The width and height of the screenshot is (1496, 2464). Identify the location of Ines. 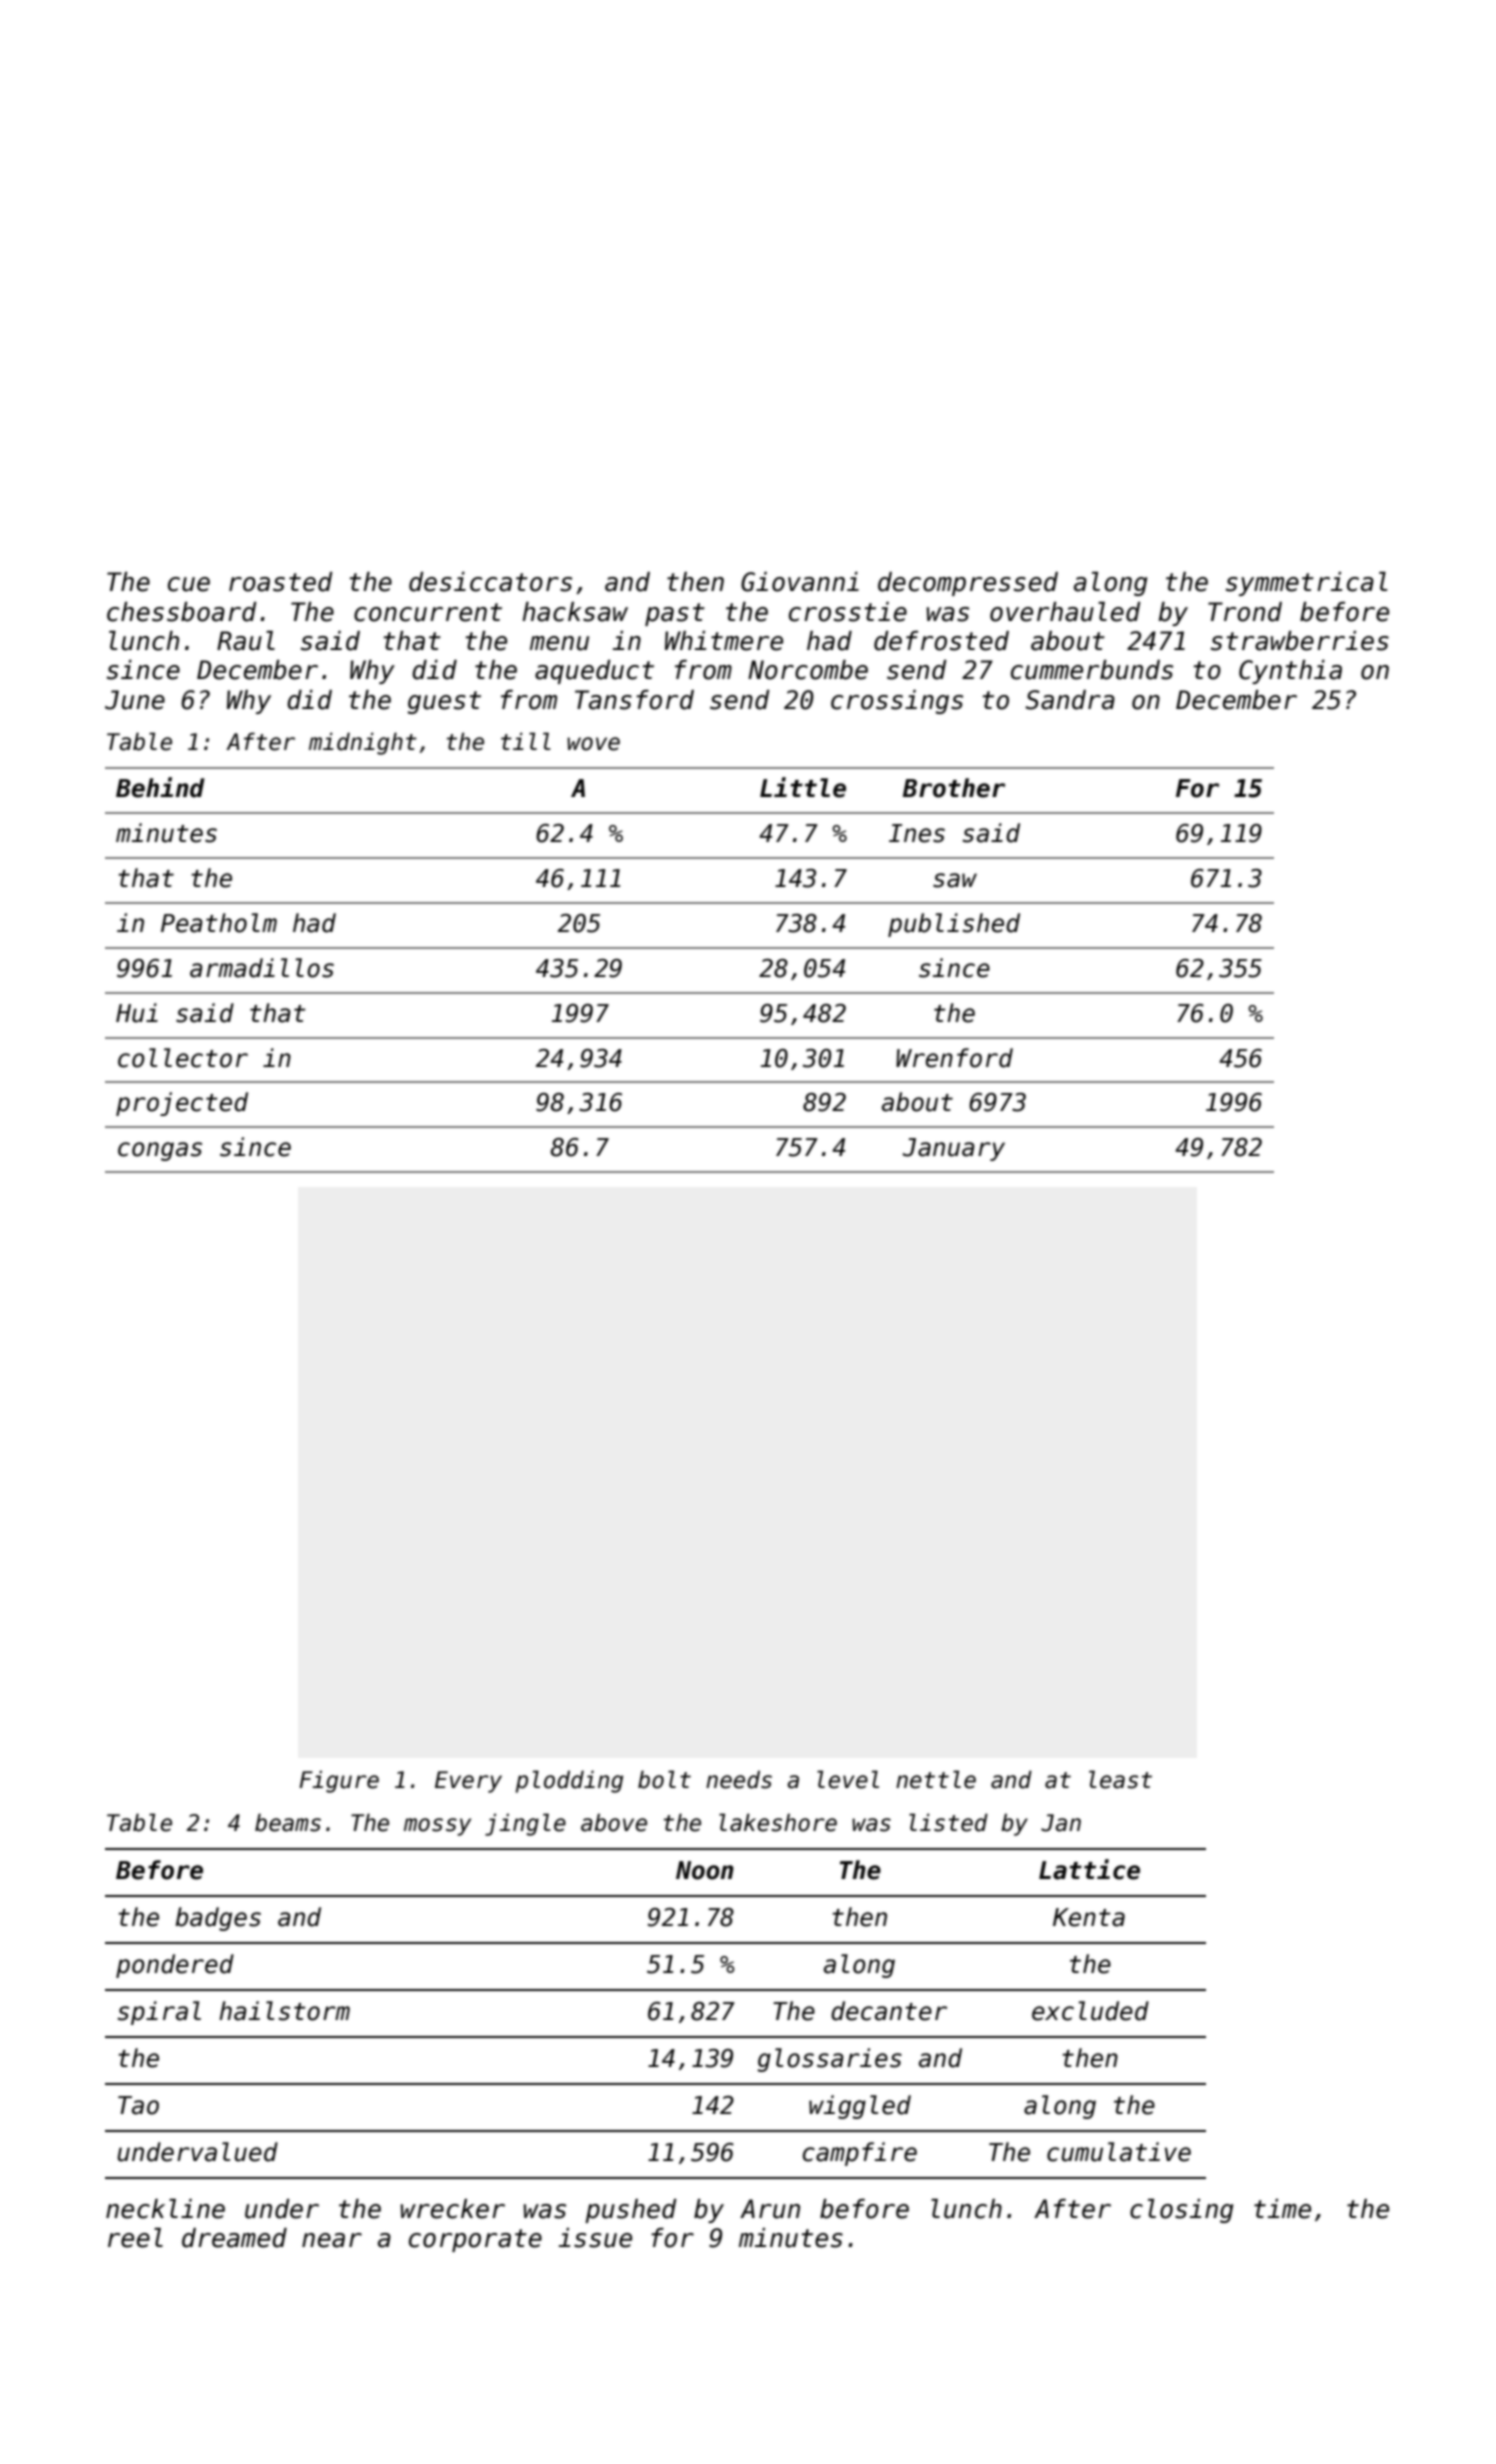
(917, 833).
